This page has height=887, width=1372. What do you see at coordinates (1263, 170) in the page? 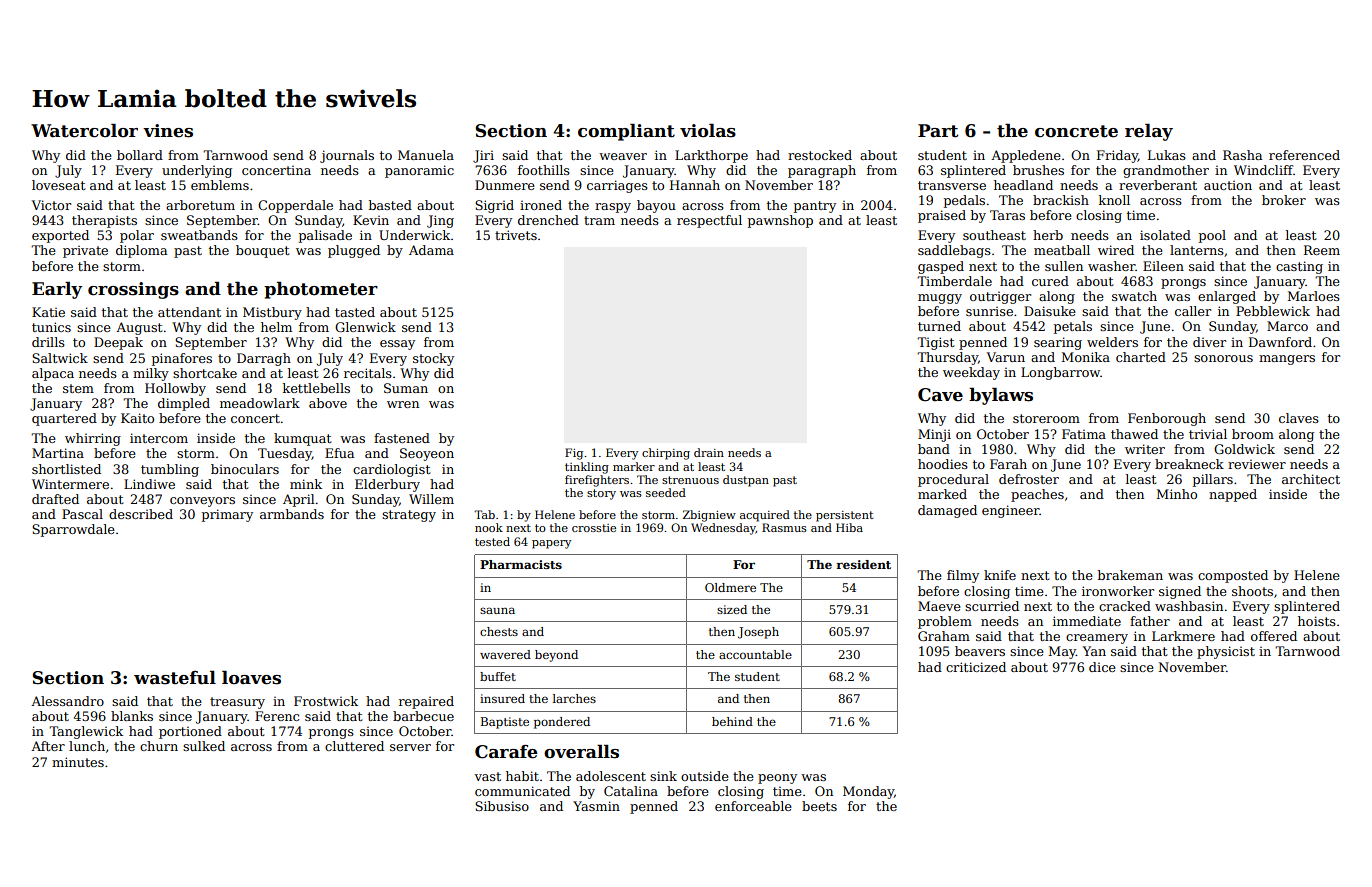
I see `Windcliff` at bounding box center [1263, 170].
